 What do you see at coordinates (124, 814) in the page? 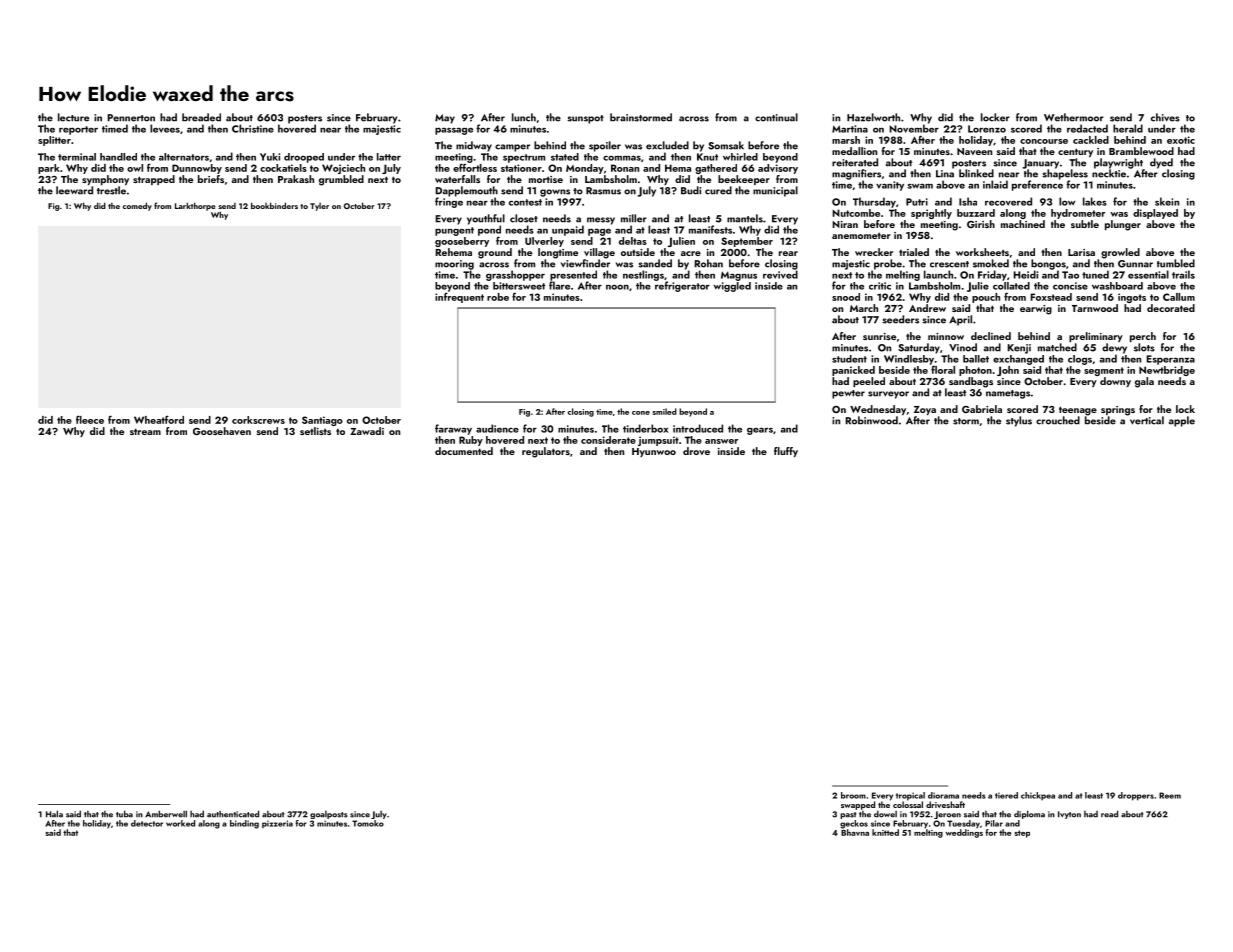
I see `tuba` at bounding box center [124, 814].
